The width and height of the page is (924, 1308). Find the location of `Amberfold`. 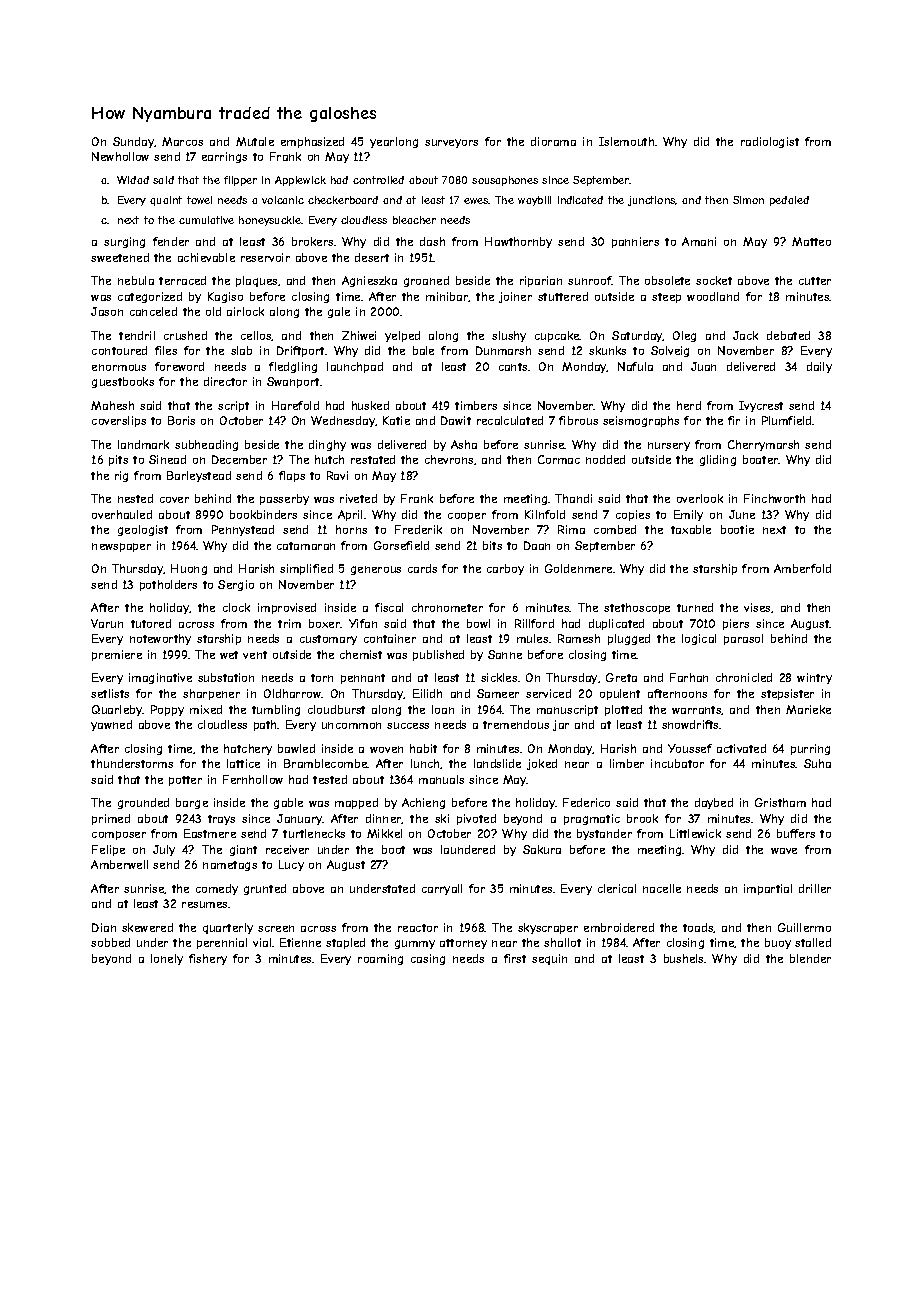

Amberfold is located at coordinates (802, 568).
